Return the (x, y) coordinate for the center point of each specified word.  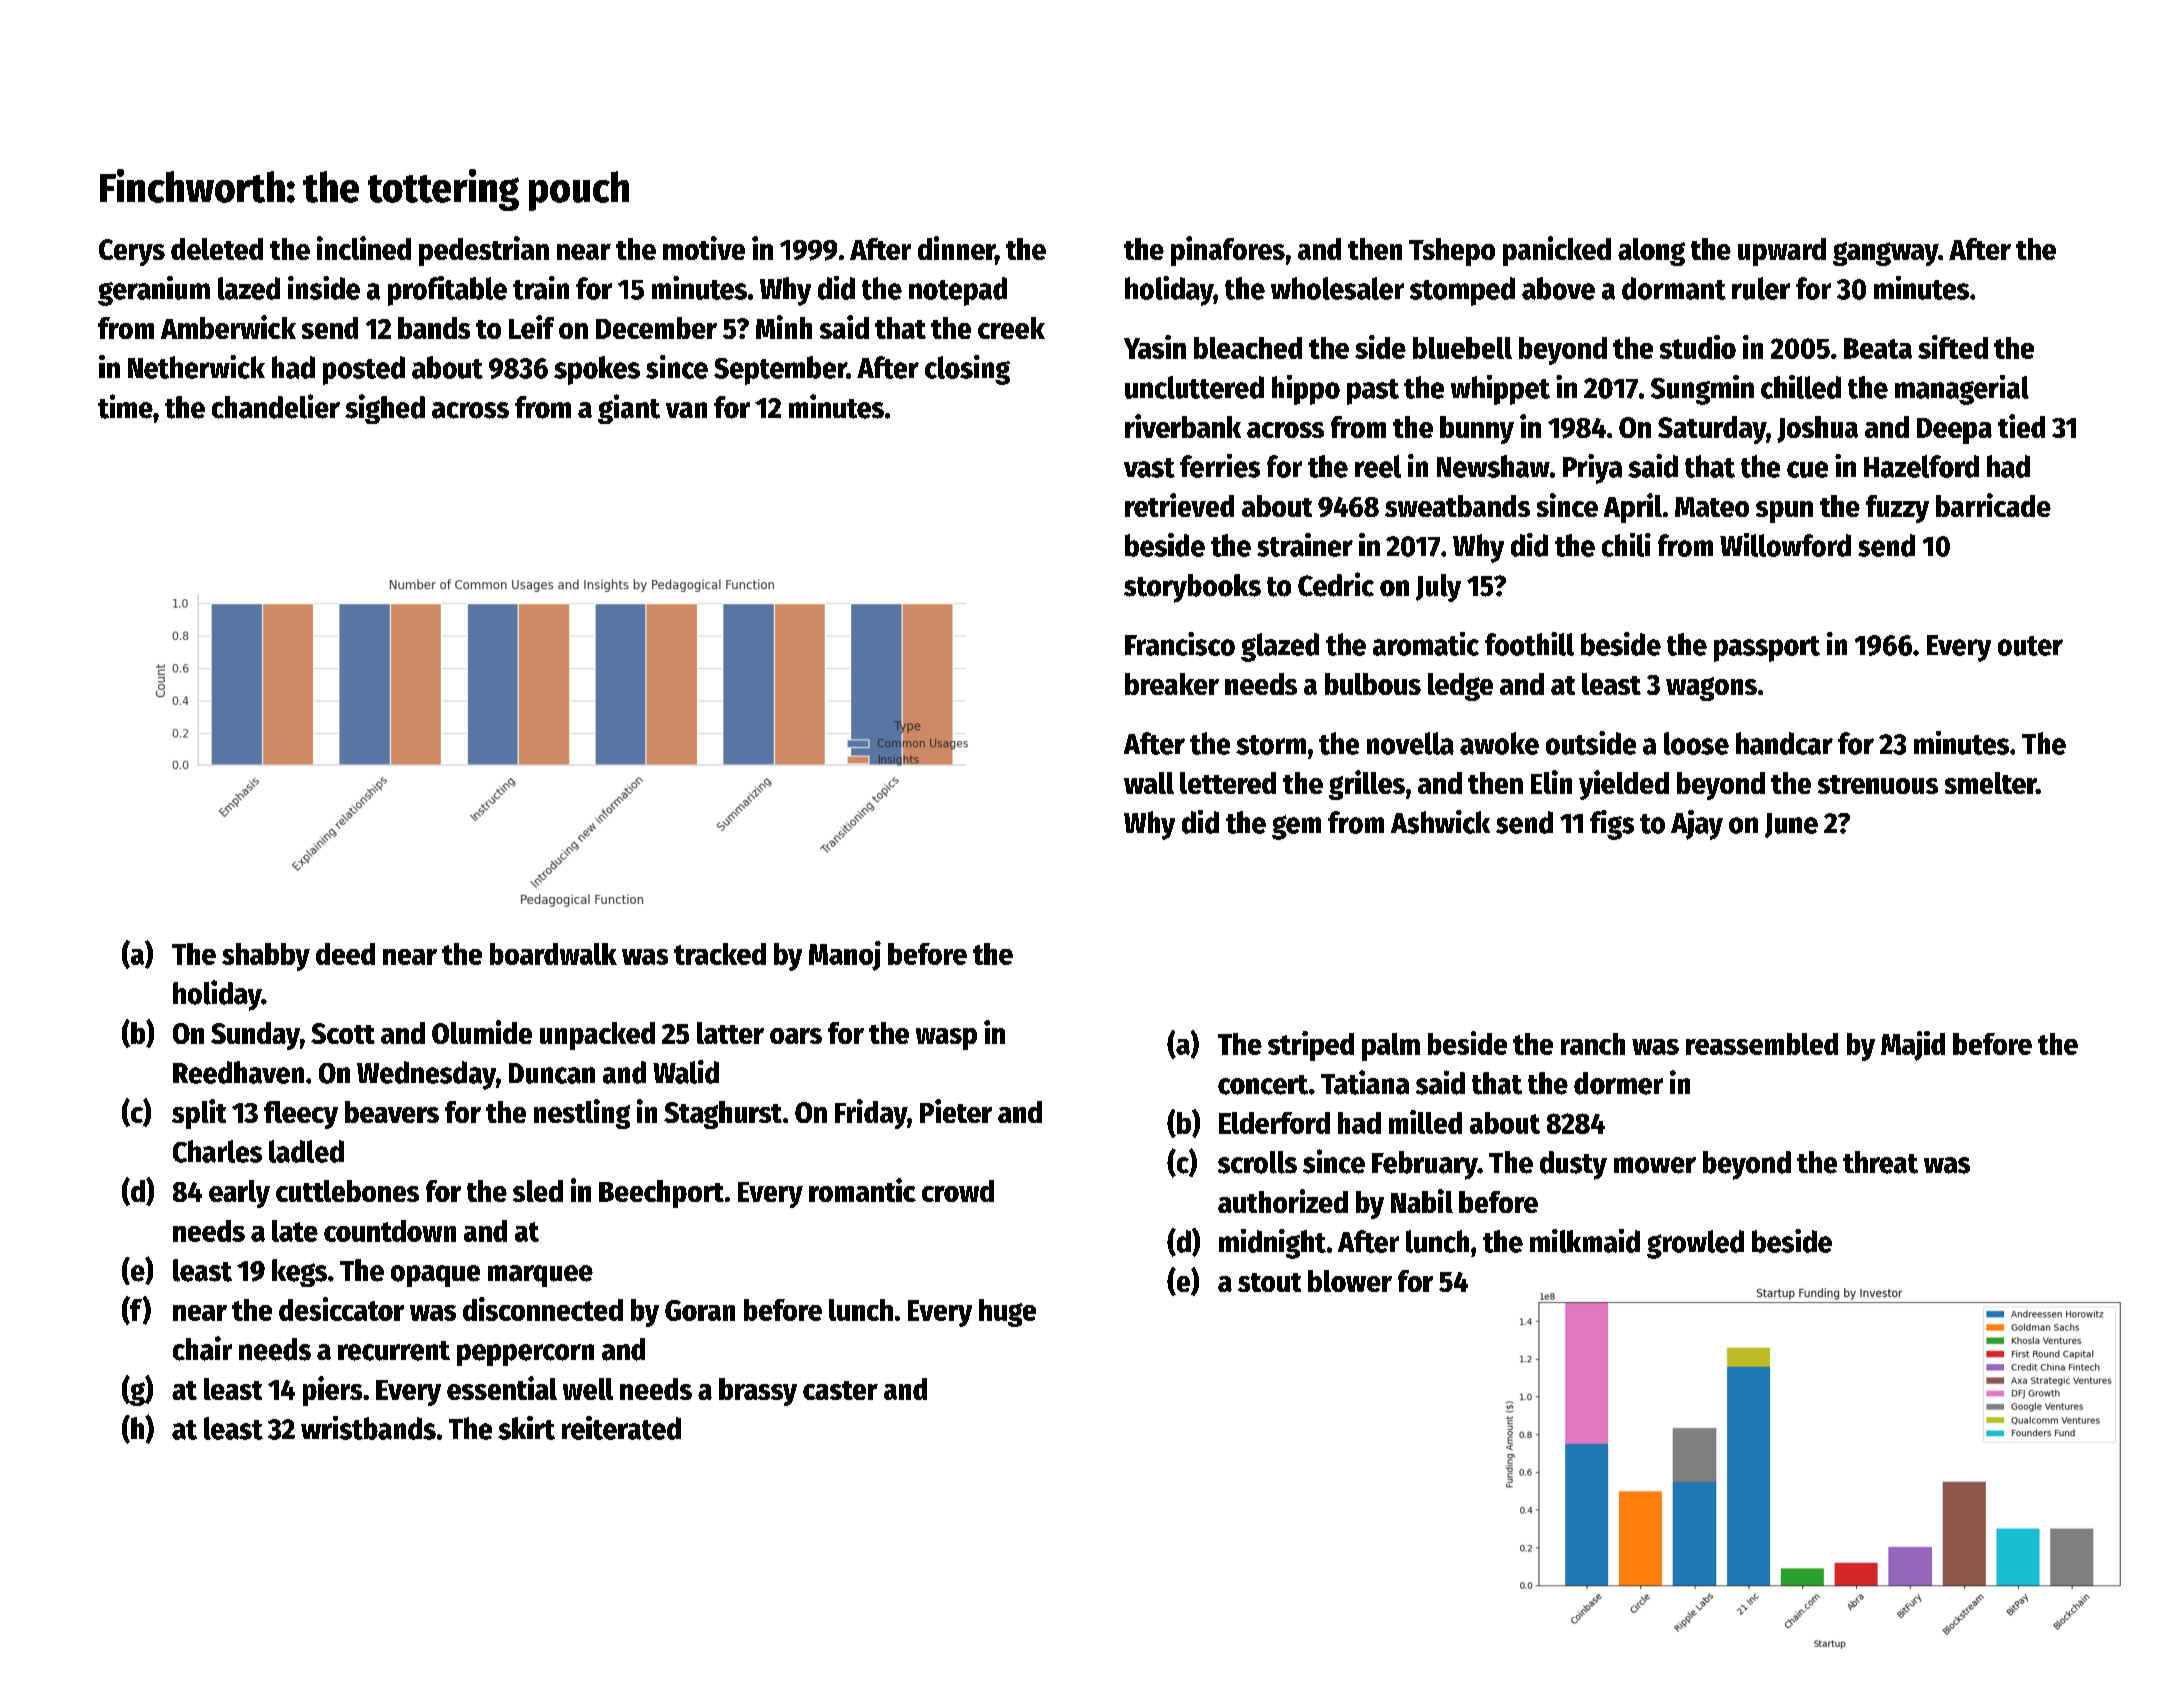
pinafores (1228, 251)
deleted (217, 249)
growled (1695, 1244)
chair (202, 1348)
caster (840, 1390)
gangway (1885, 254)
